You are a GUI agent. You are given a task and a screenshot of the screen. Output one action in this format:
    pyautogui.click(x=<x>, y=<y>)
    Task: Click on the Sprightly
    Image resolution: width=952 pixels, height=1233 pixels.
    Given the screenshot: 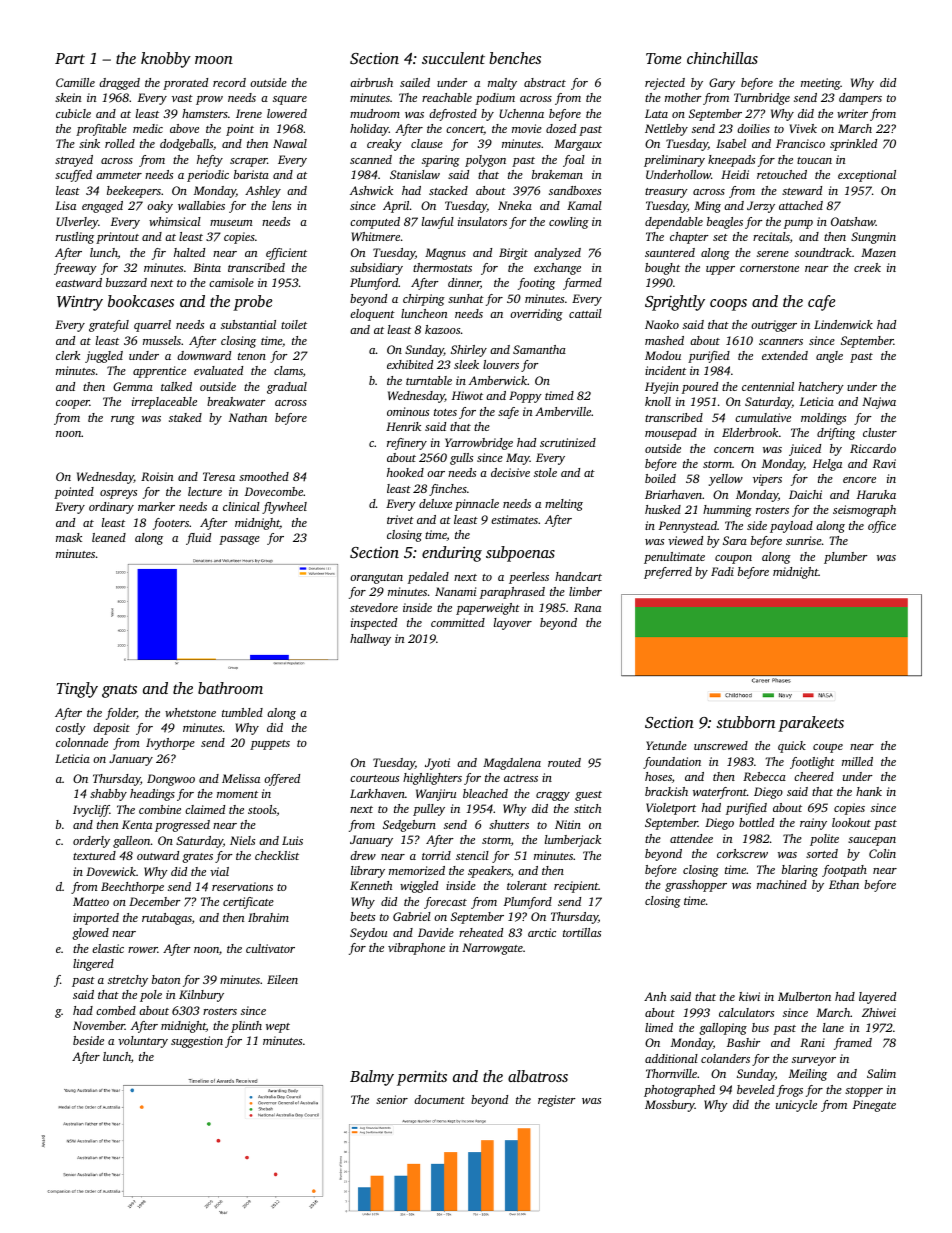 What is the action you would take?
    pyautogui.click(x=675, y=303)
